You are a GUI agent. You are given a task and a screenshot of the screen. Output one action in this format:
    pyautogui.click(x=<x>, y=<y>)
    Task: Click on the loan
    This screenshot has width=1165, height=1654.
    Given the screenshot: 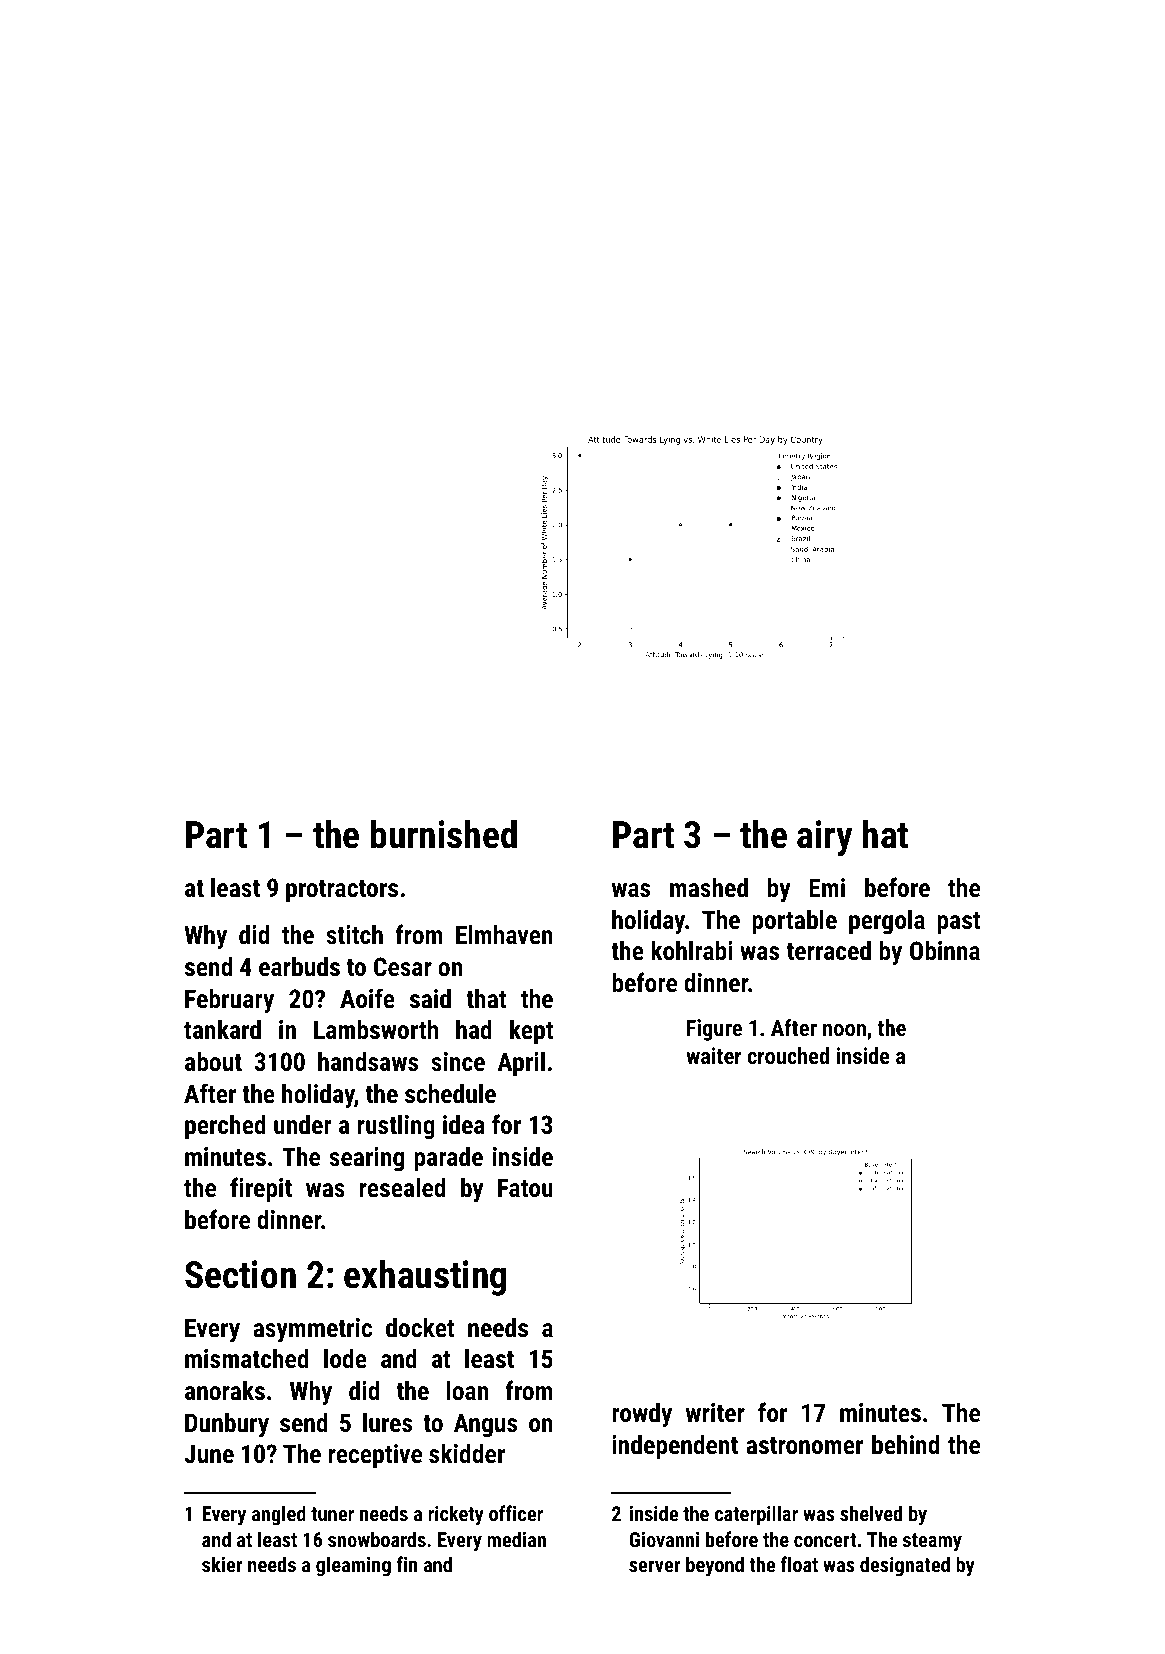 What is the action you would take?
    pyautogui.click(x=467, y=1390)
